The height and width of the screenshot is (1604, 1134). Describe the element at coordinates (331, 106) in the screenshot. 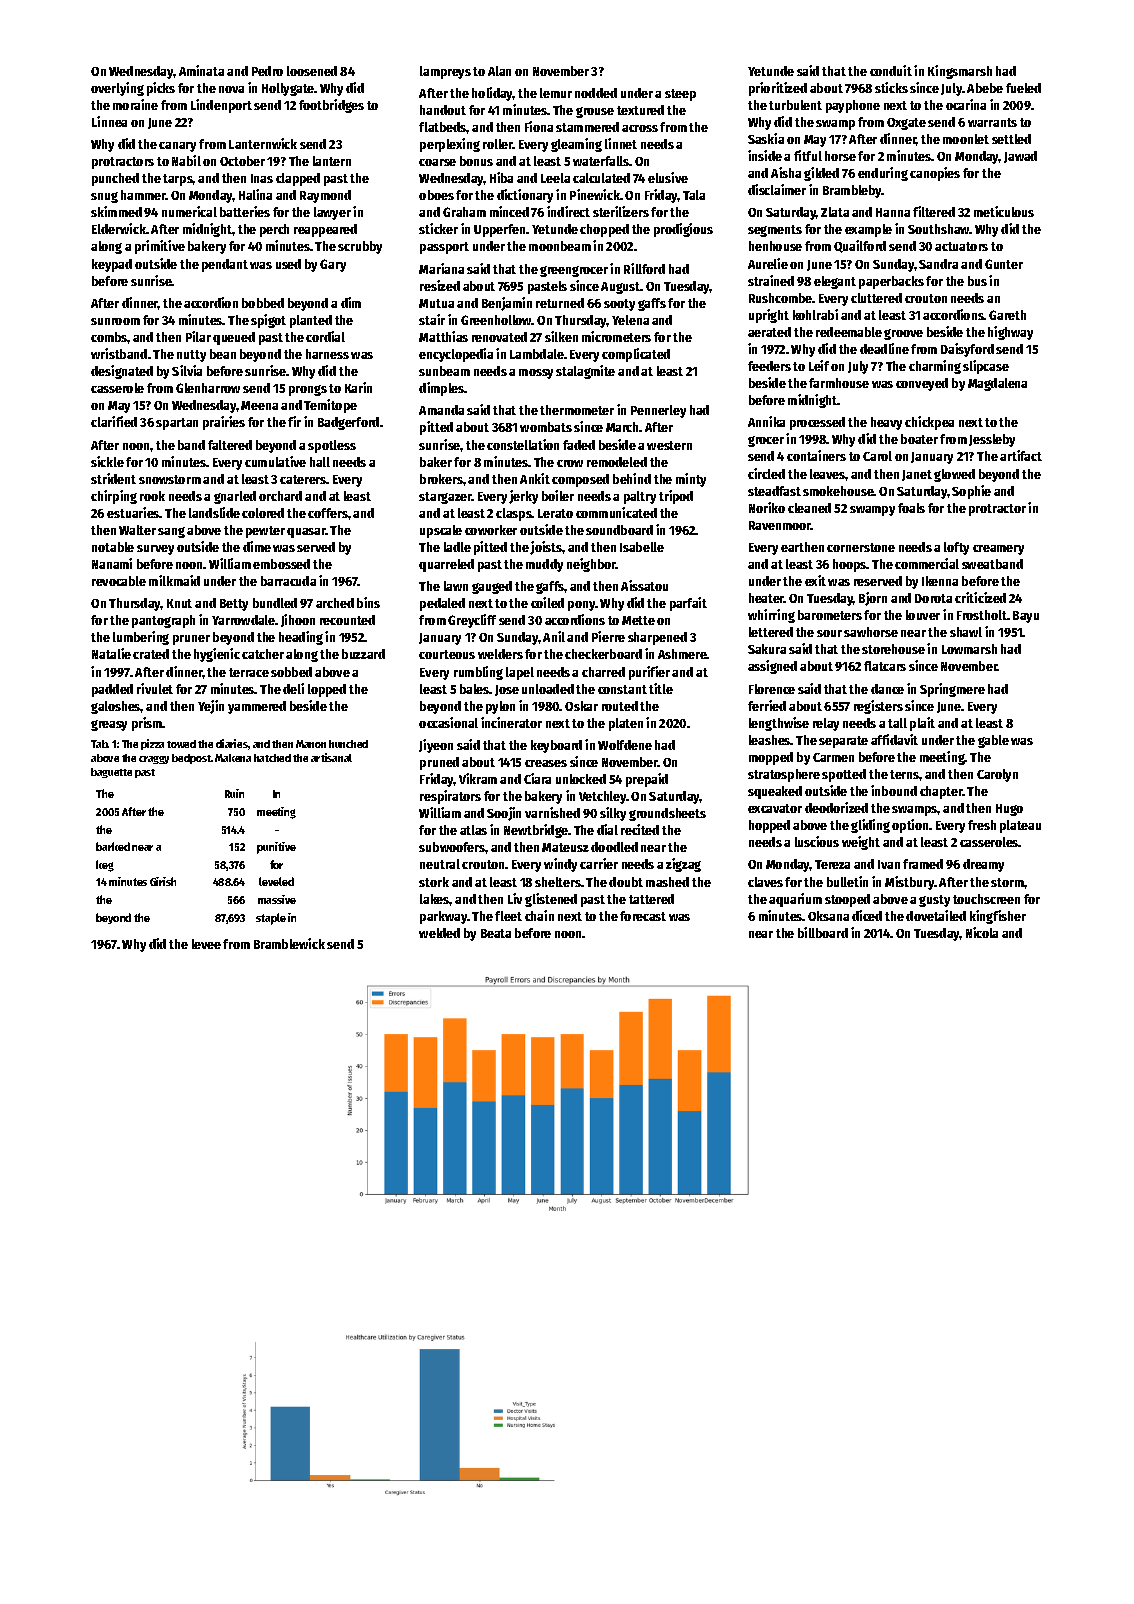

I see `footbridges` at that location.
